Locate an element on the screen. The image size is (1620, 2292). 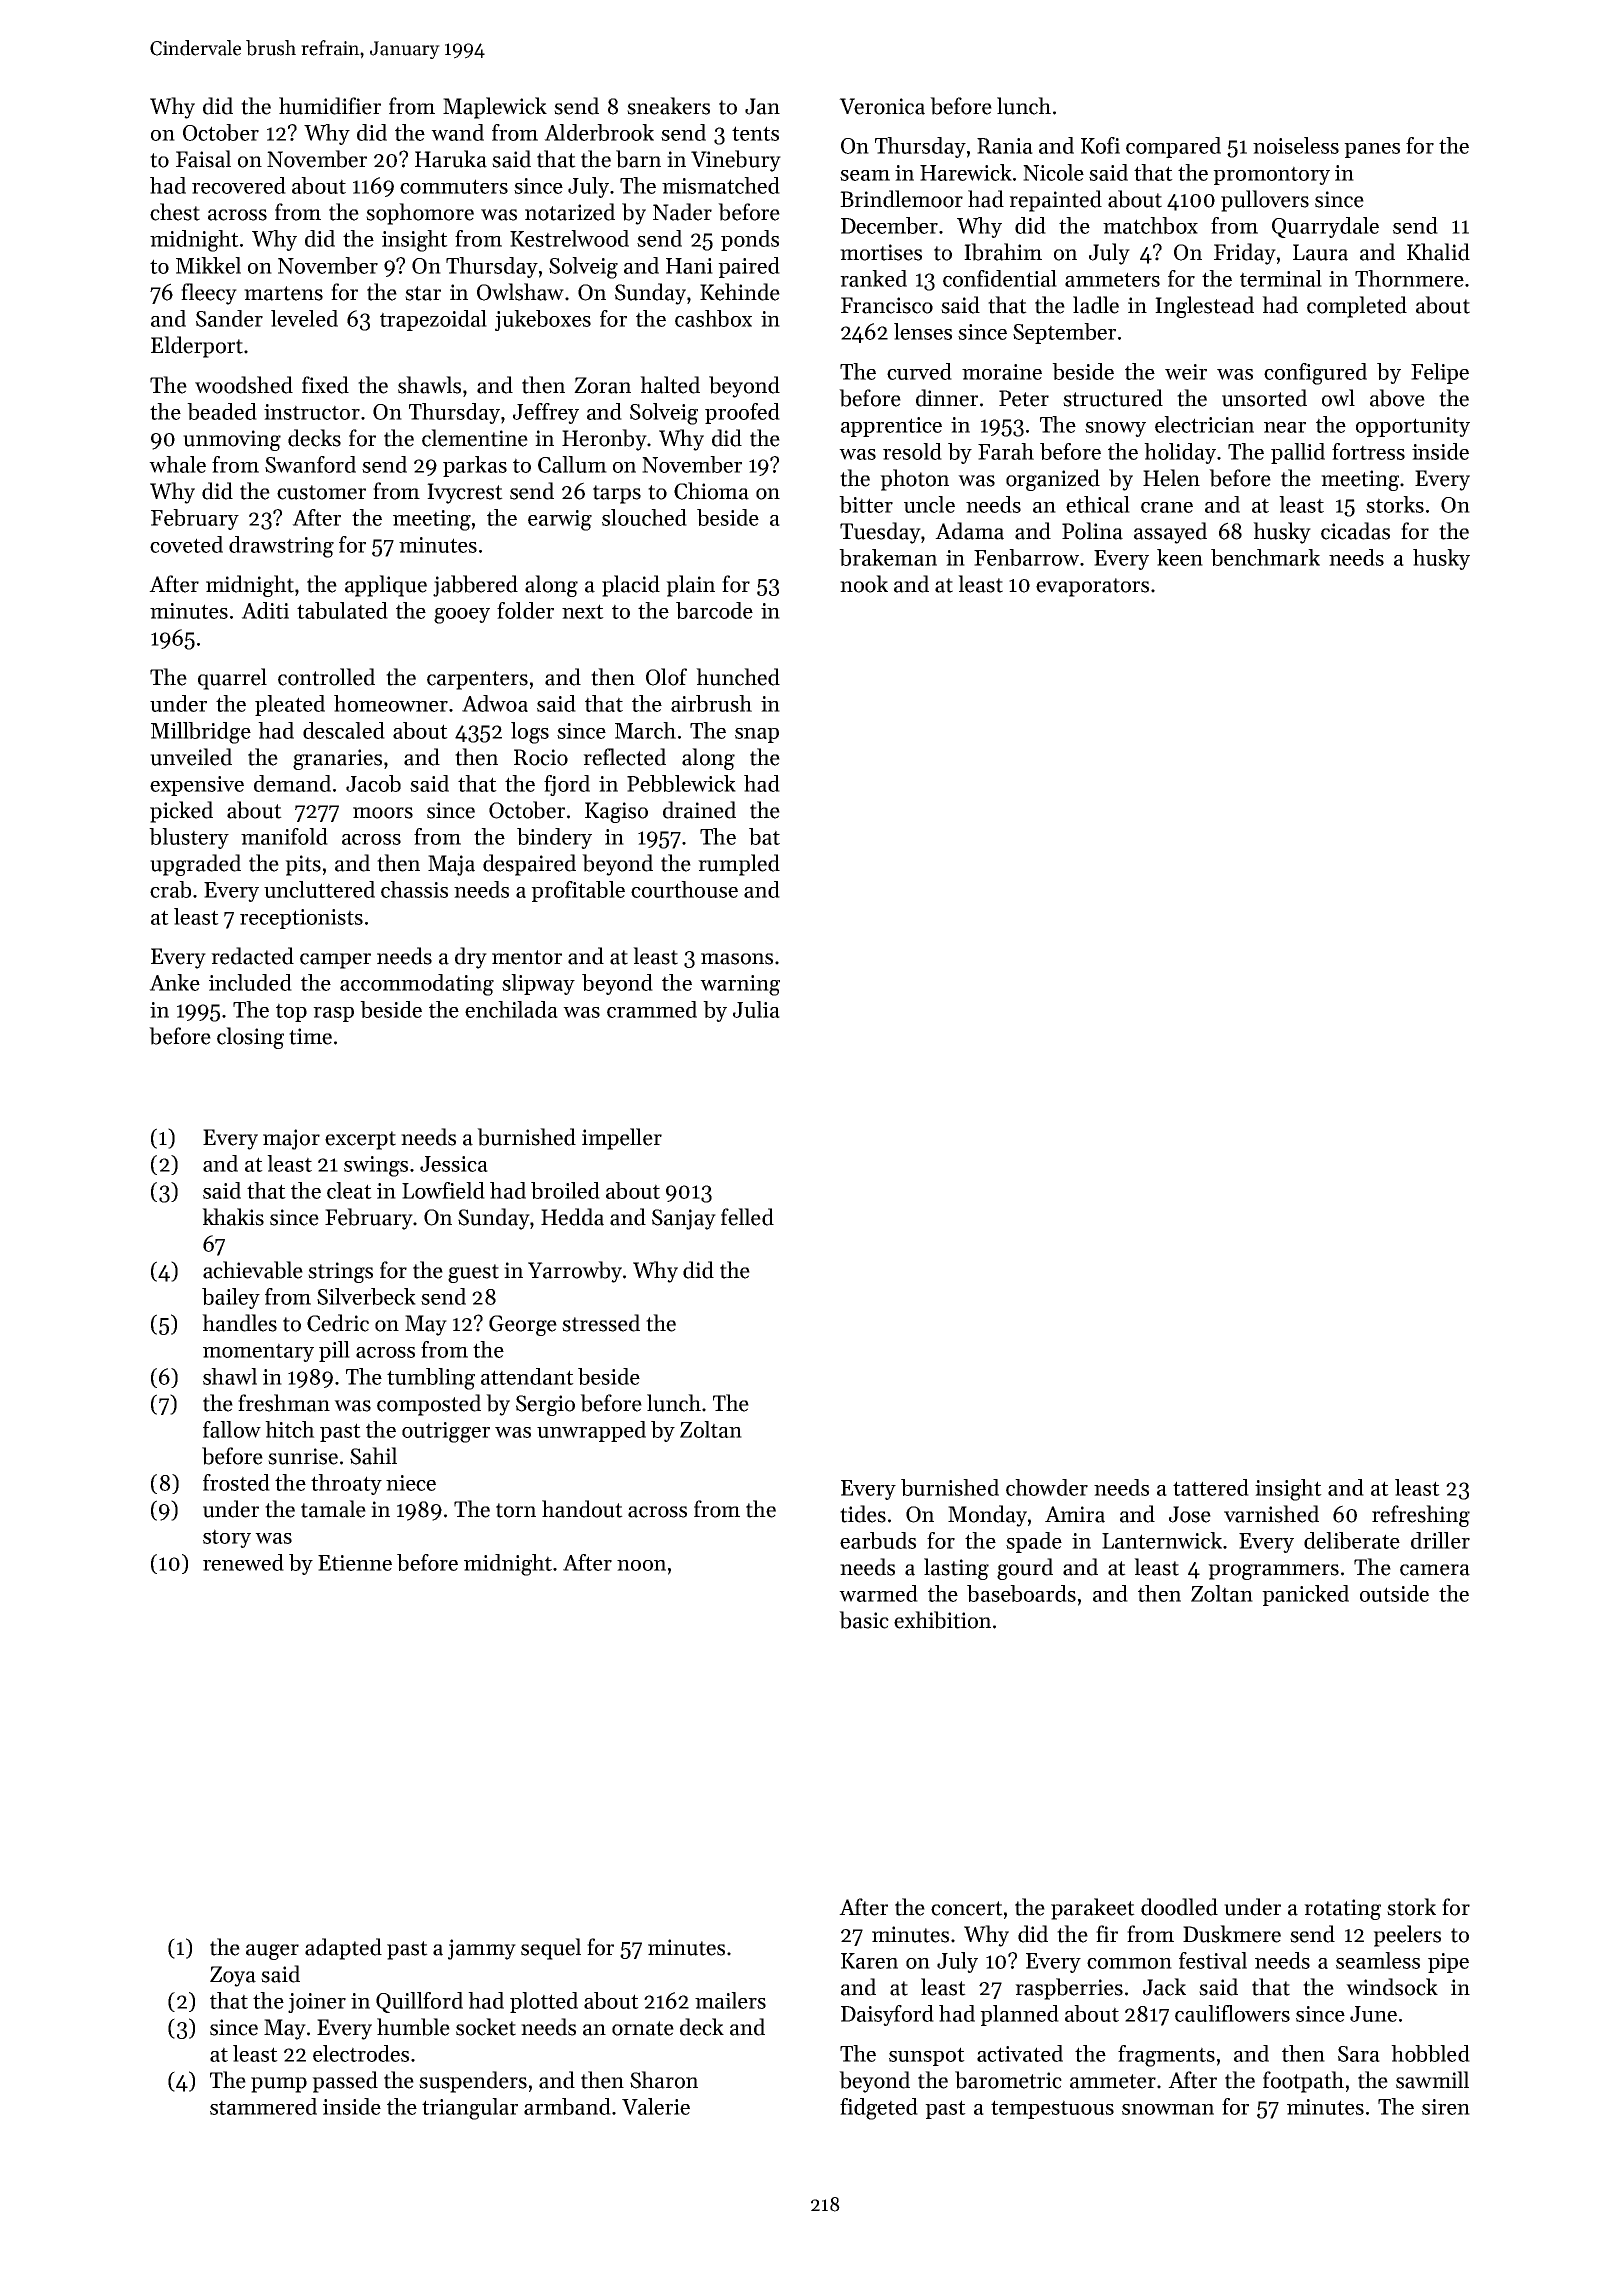
fortress is located at coordinates (1368, 451).
